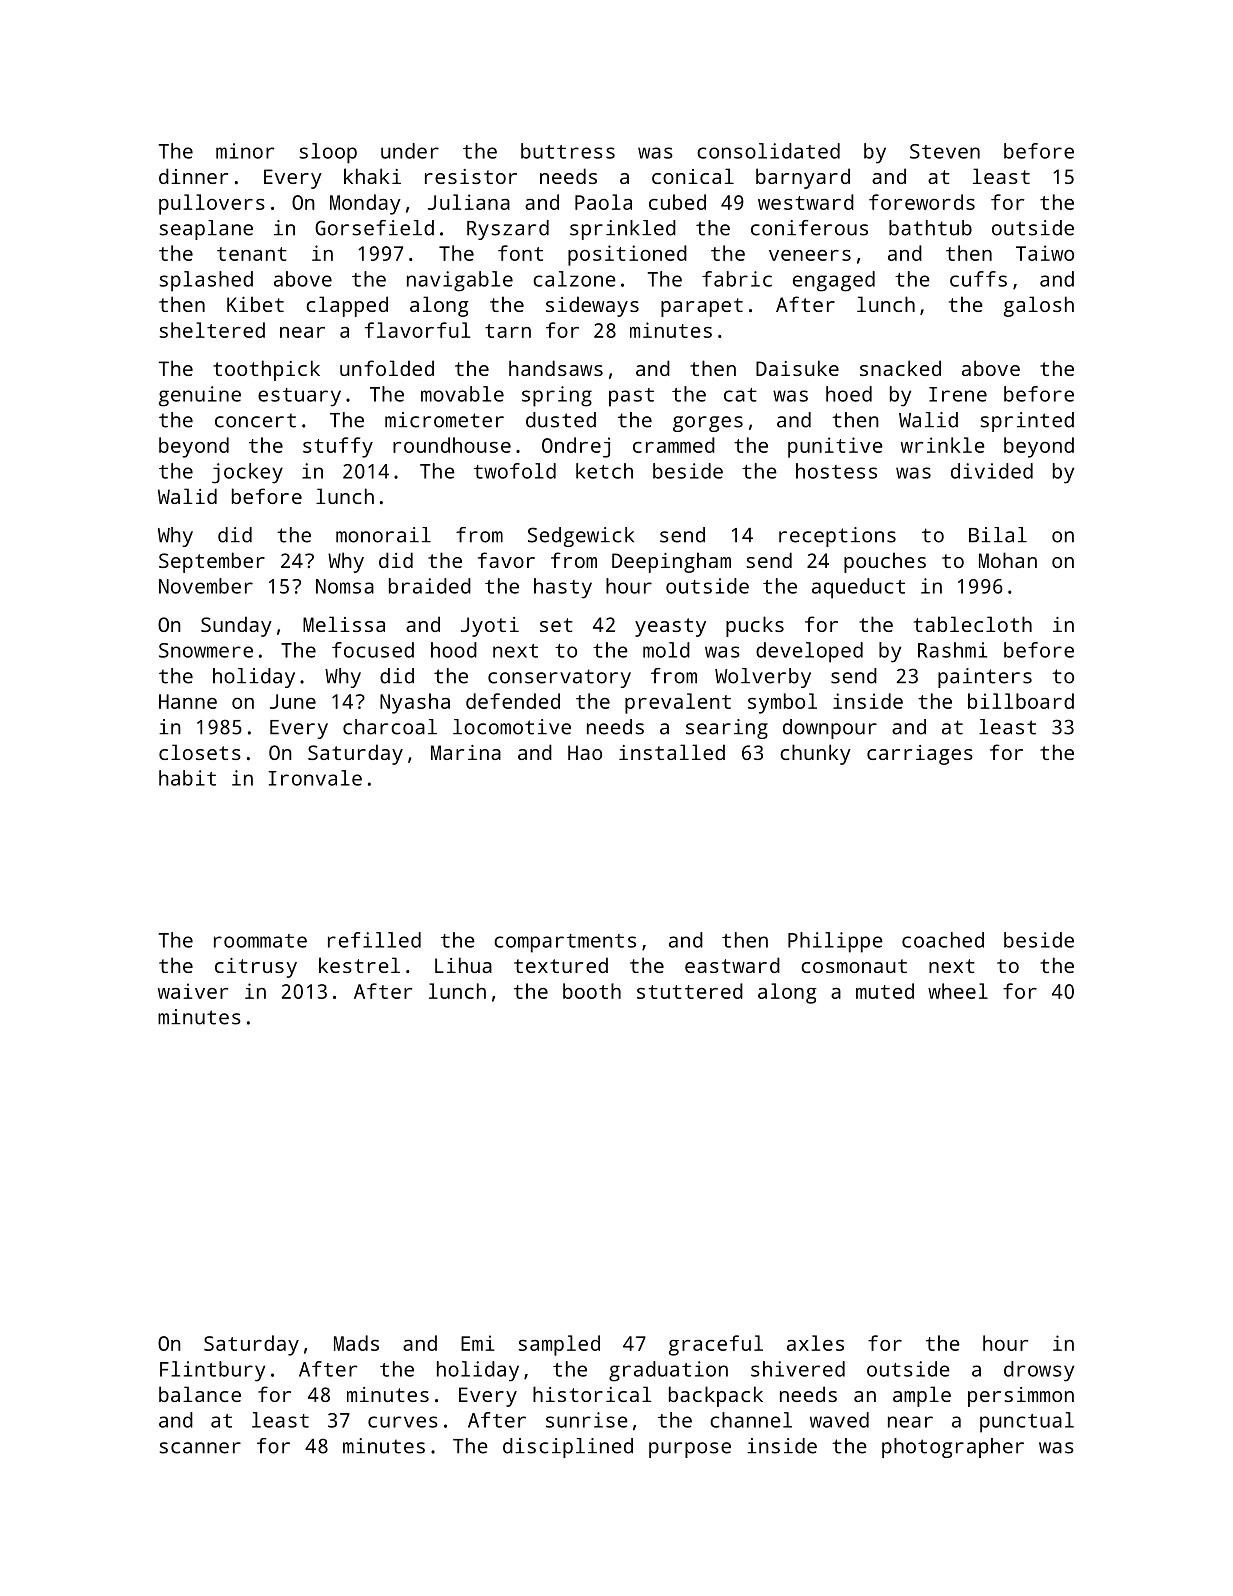  I want to click on splashed, so click(206, 281).
